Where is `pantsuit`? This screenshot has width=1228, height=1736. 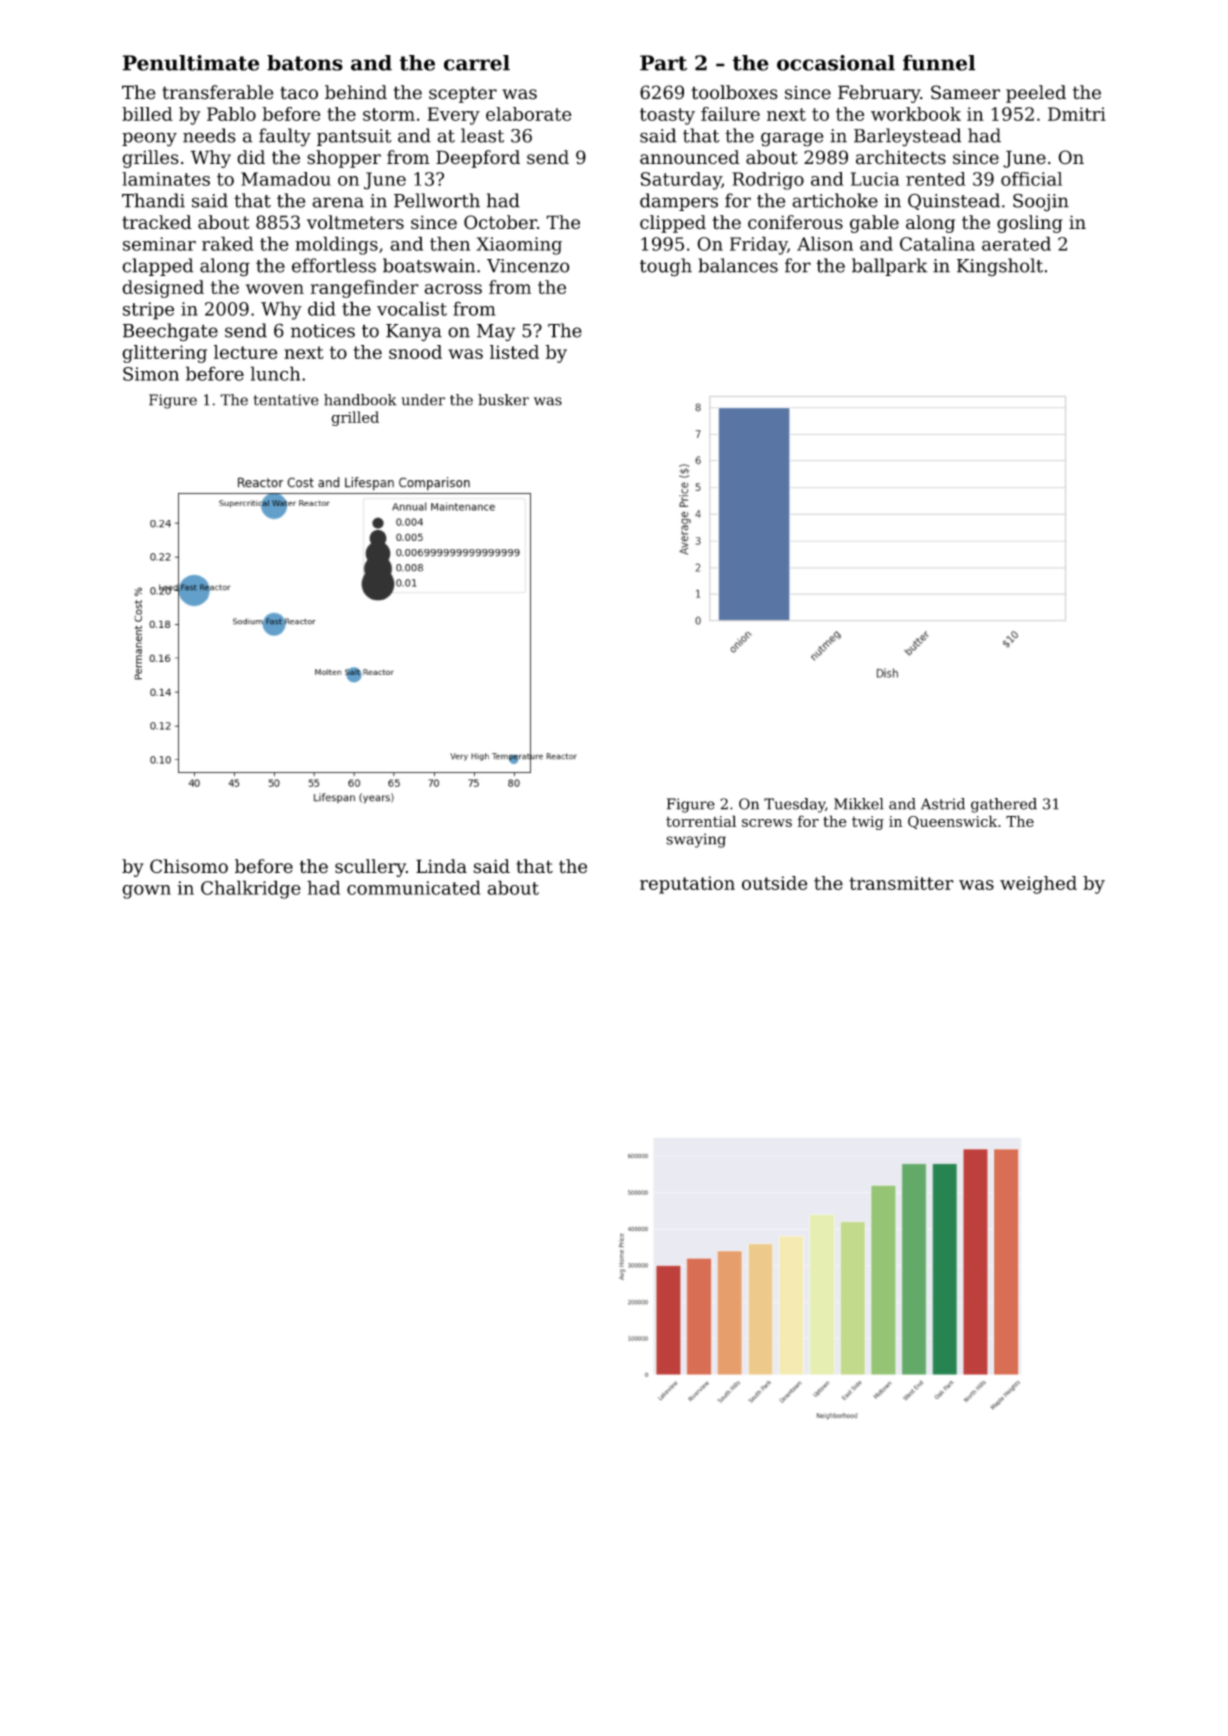 pantsuit is located at coordinates (354, 137).
